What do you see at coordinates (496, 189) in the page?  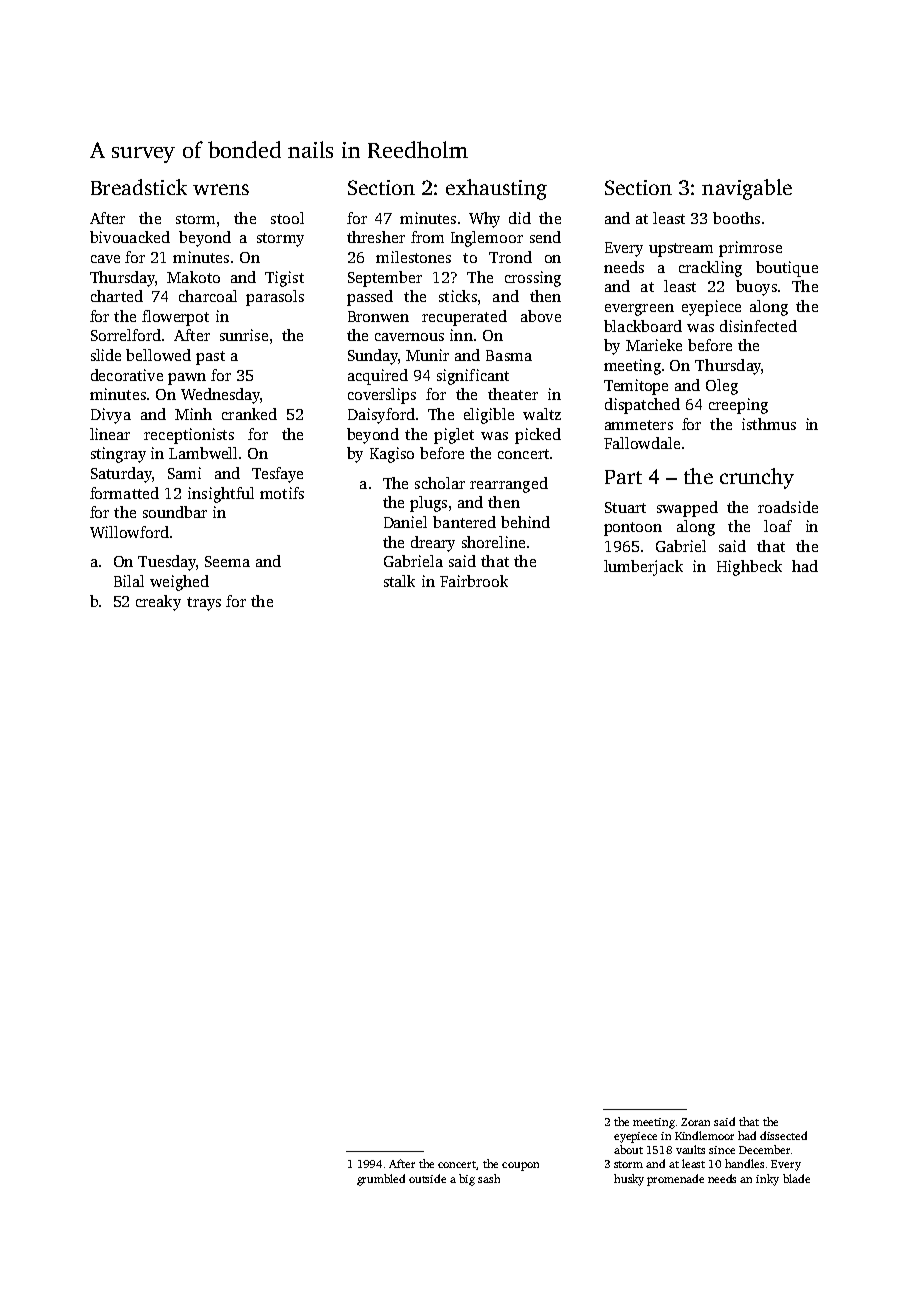 I see `exhausting` at bounding box center [496, 189].
